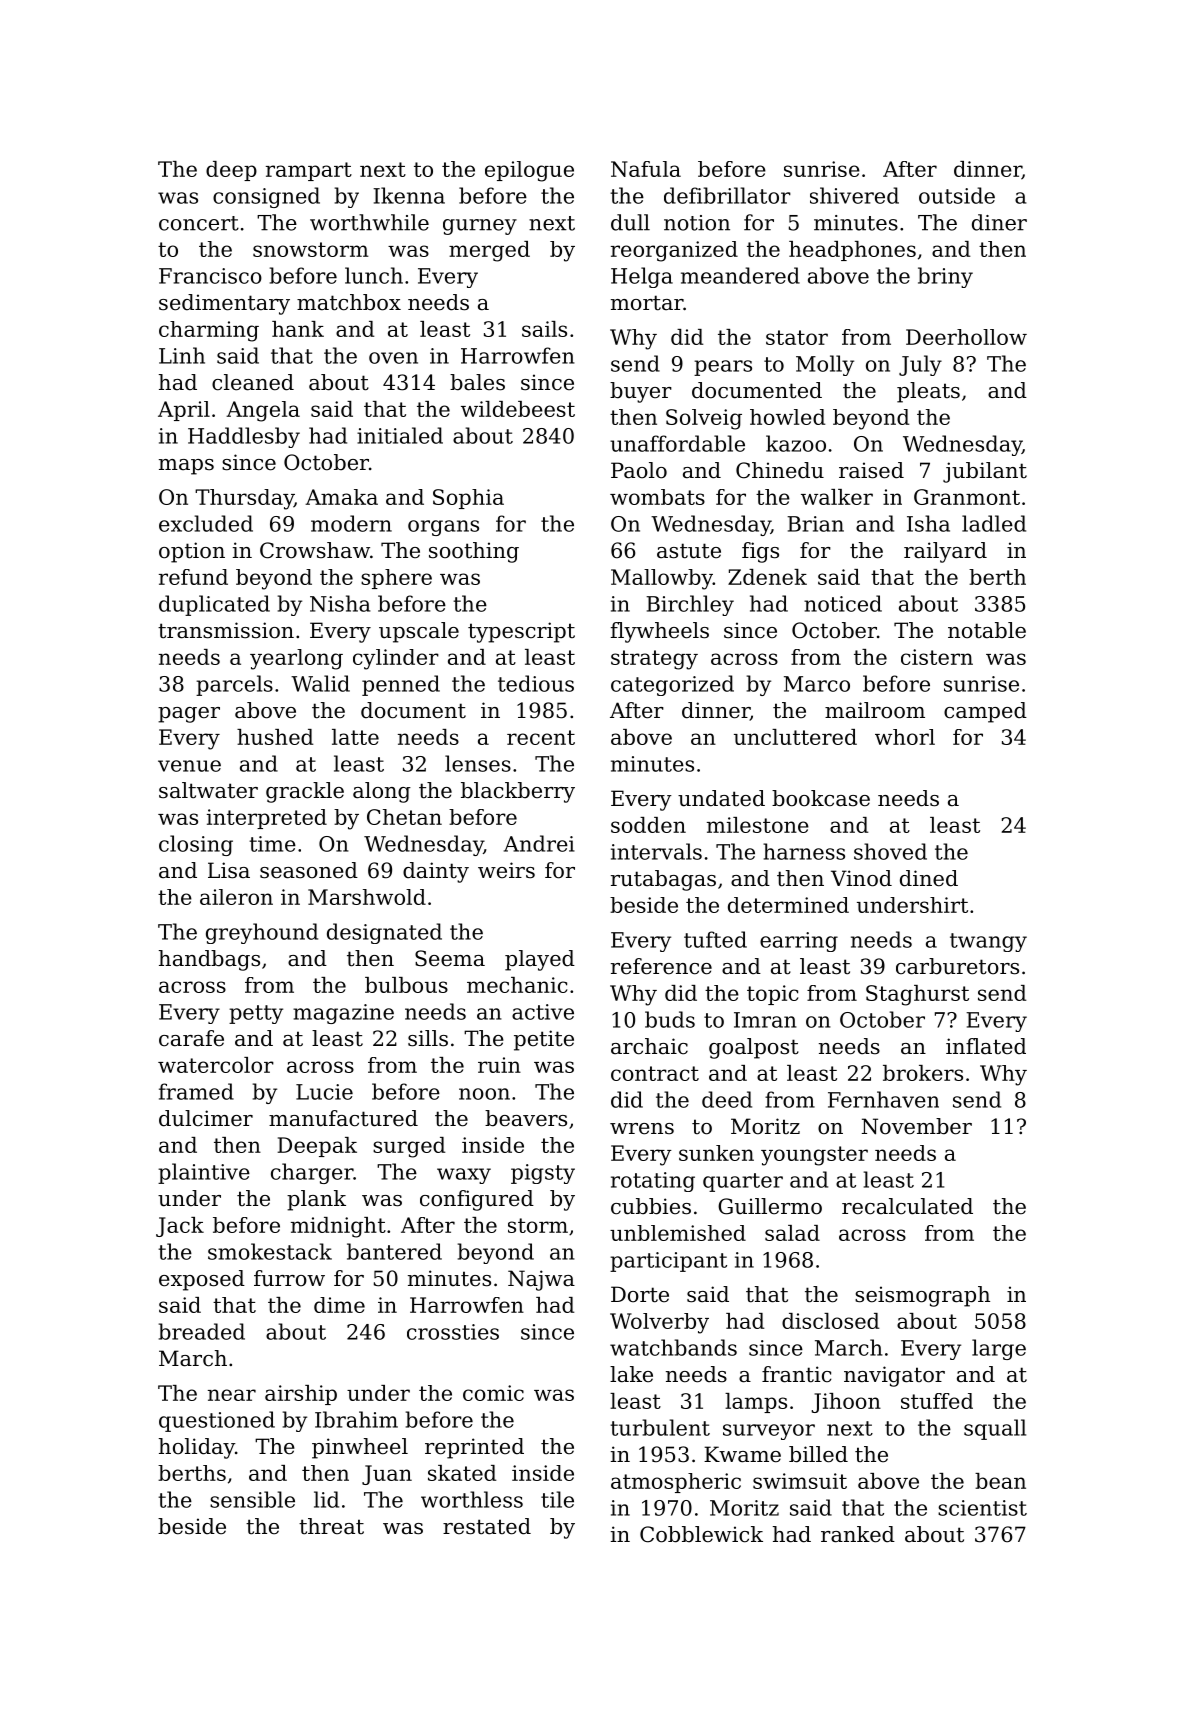 This page has width=1185, height=1716. What do you see at coordinates (883, 1099) in the page?
I see `Fernhaven` at bounding box center [883, 1099].
